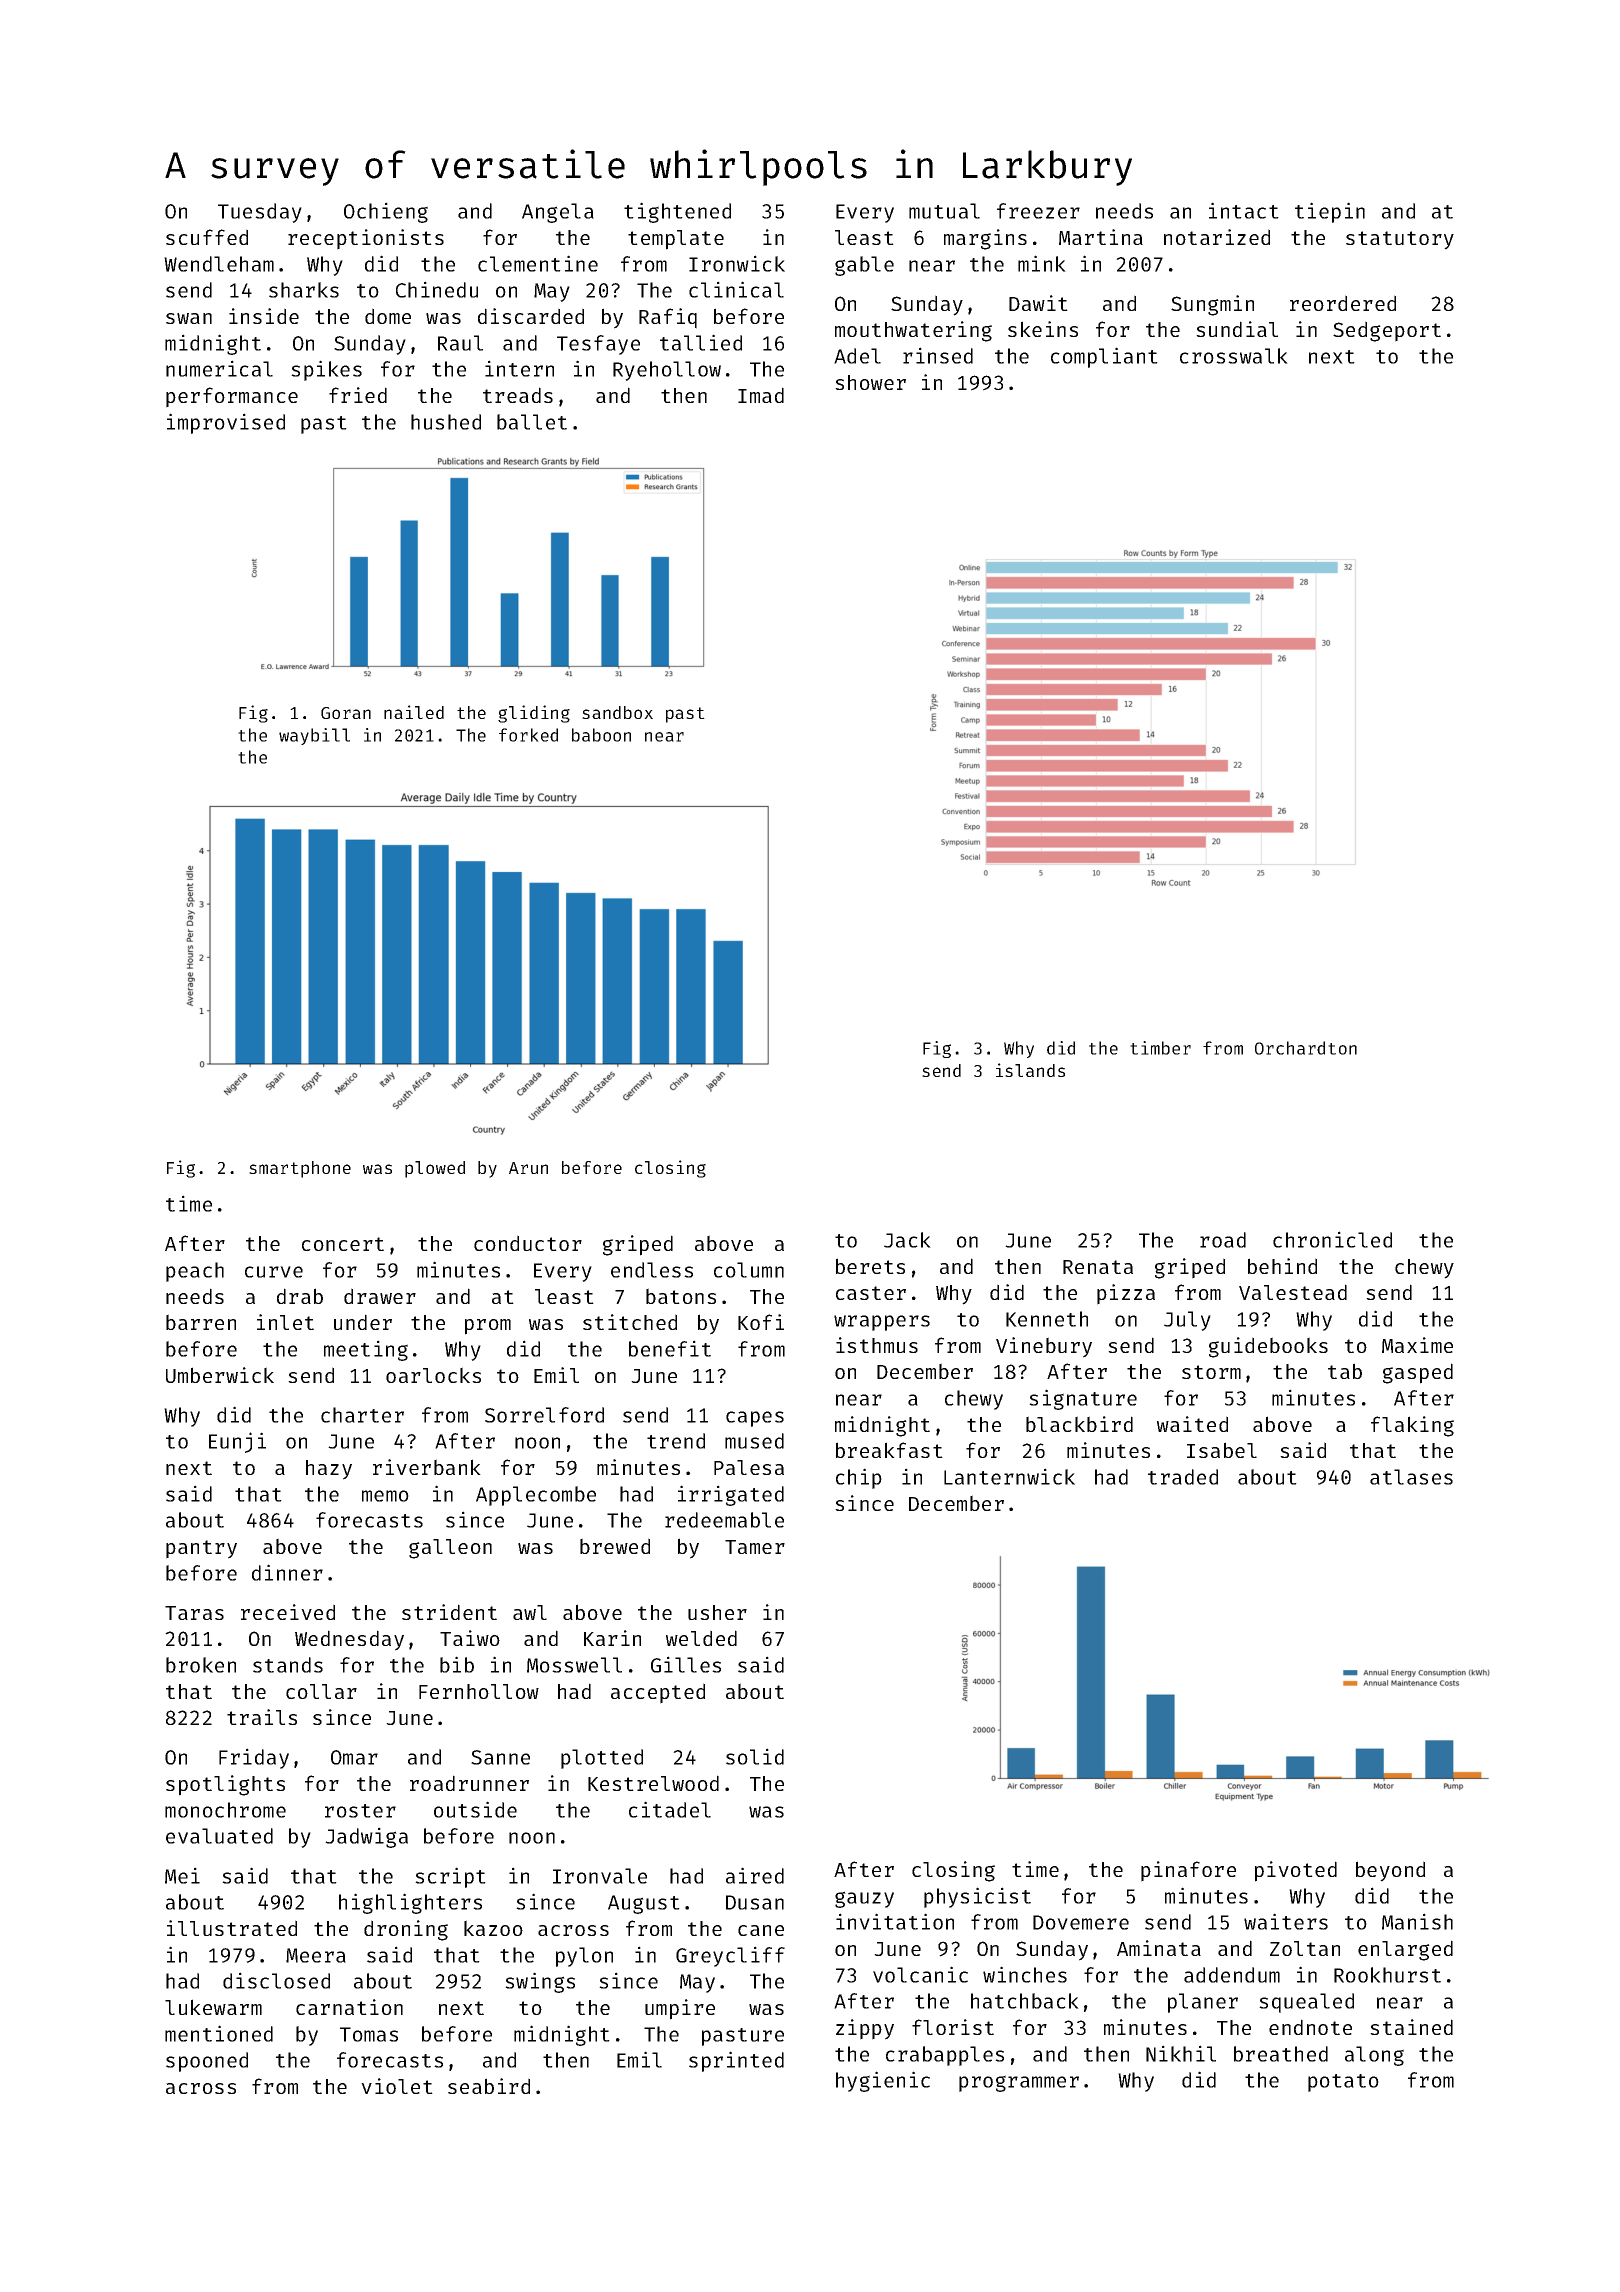 This screenshot has width=1620, height=2292. I want to click on Orchardton, so click(1306, 1048).
